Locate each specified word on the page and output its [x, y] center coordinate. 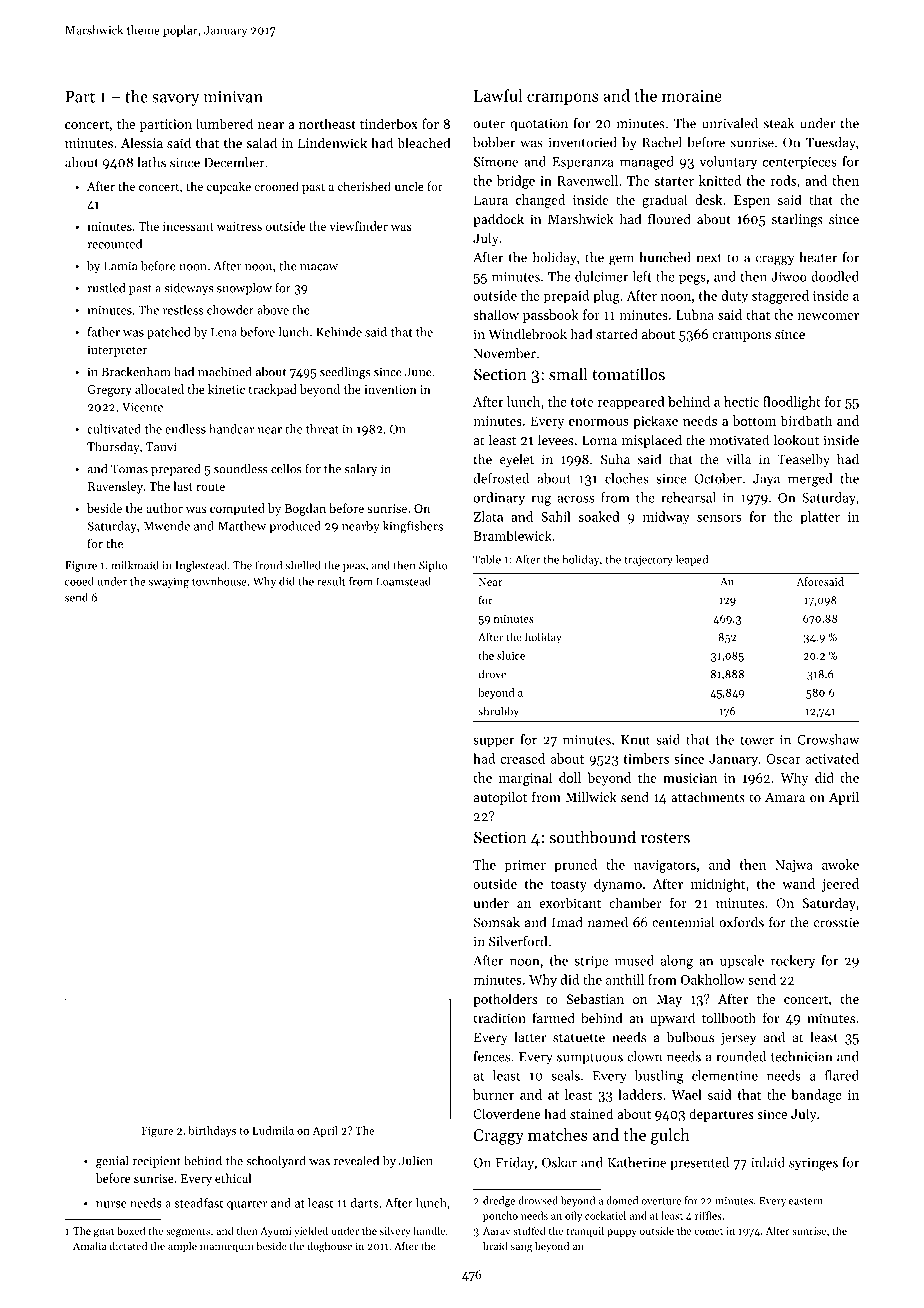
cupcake [229, 187]
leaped [692, 560]
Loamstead [403, 581]
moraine [692, 96]
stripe [591, 962]
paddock [498, 220]
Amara [785, 797]
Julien [416, 1161]
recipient [156, 1162]
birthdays [212, 1131]
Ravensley [115, 487]
